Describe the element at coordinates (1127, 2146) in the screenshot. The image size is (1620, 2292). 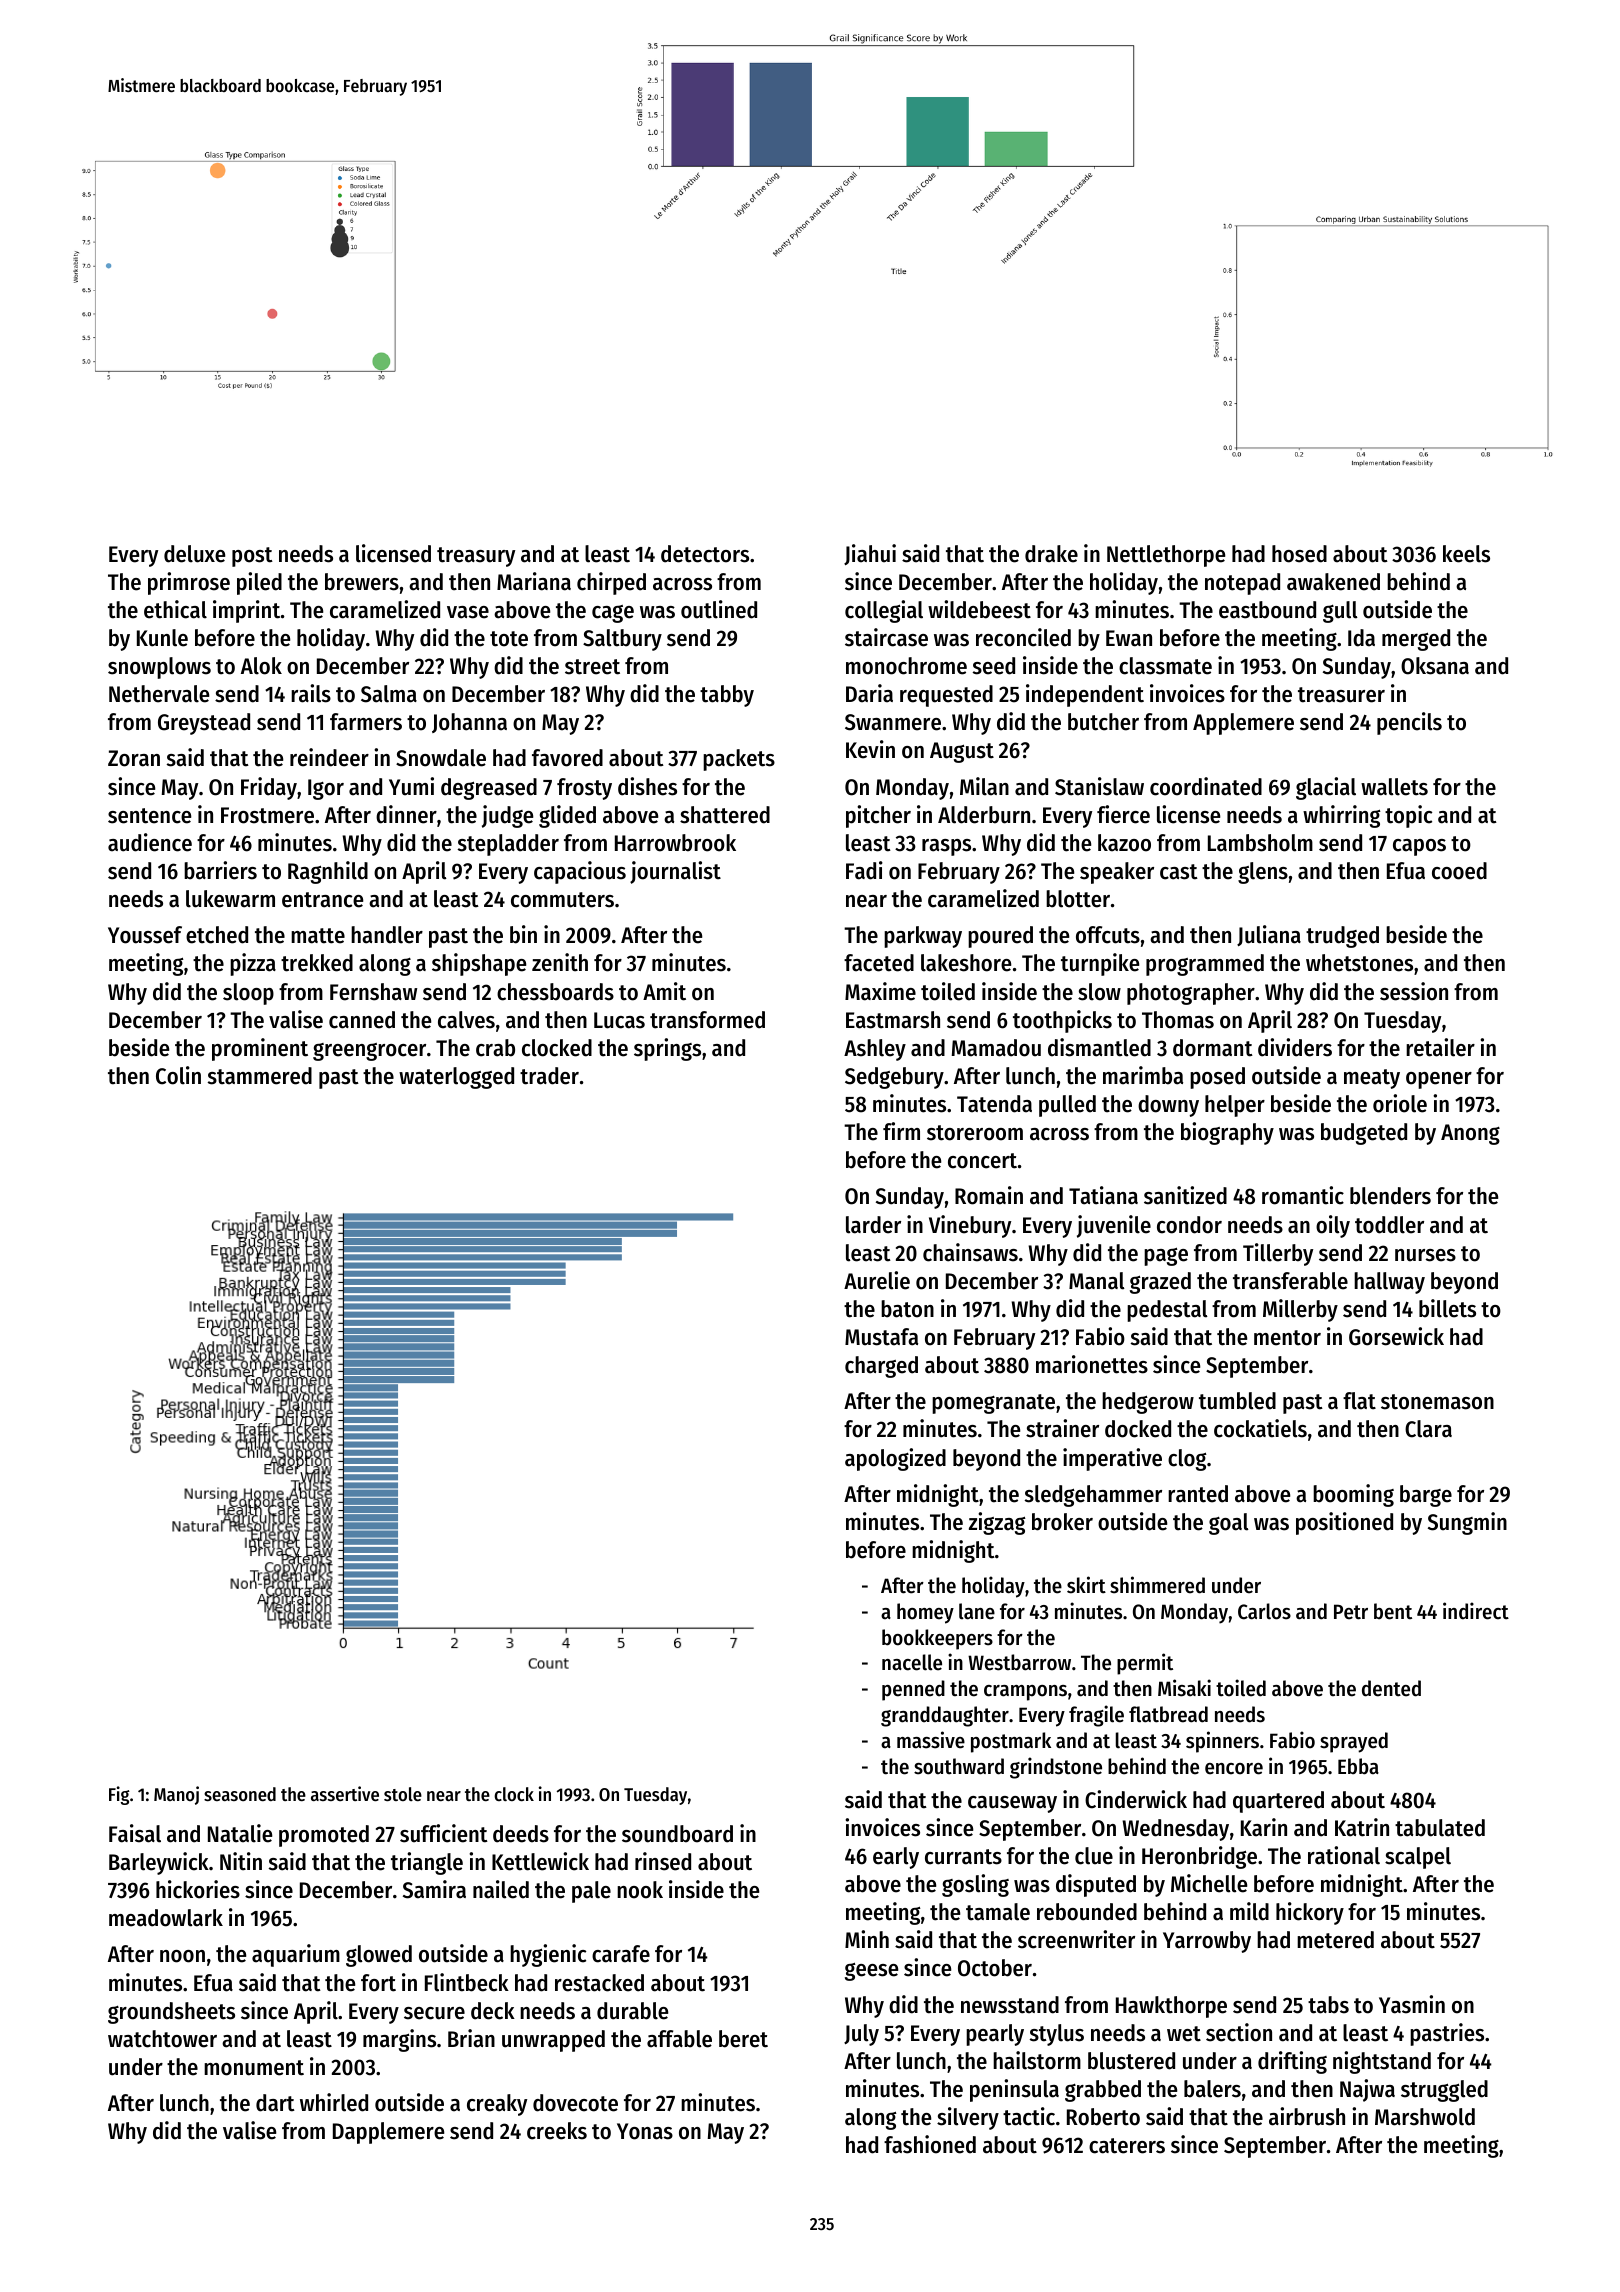
I see `caterers` at that location.
